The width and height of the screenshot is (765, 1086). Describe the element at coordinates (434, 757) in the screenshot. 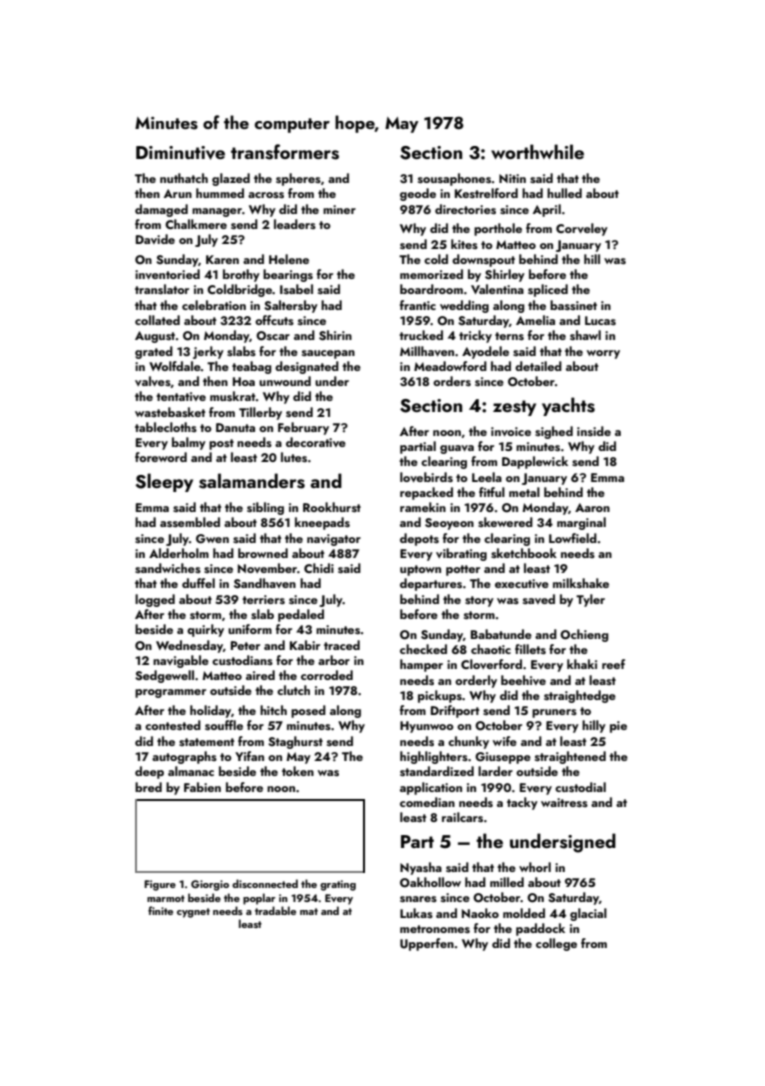

I see `highlighters` at that location.
